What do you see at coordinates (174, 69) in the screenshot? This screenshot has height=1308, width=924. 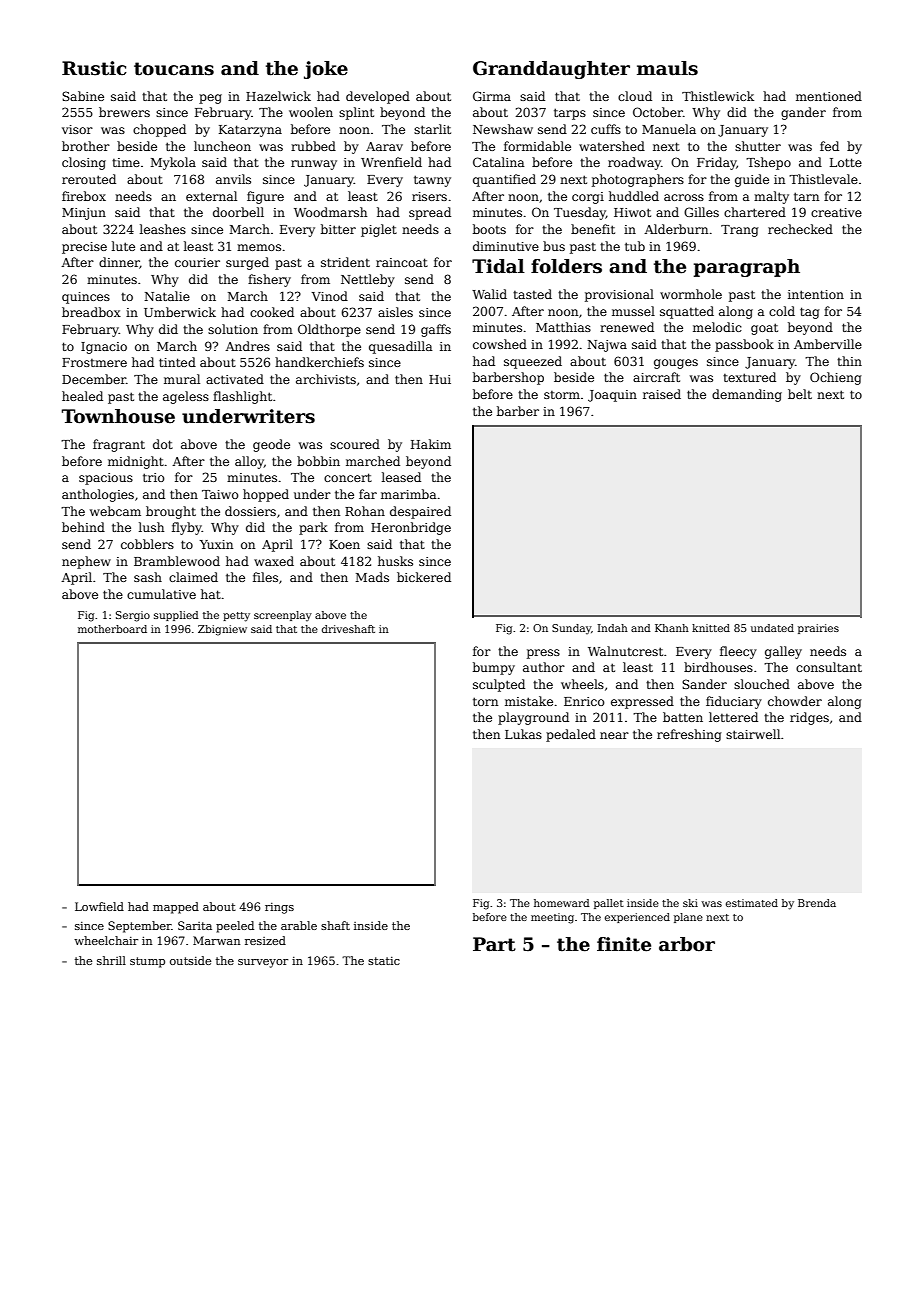 I see `toucans` at bounding box center [174, 69].
